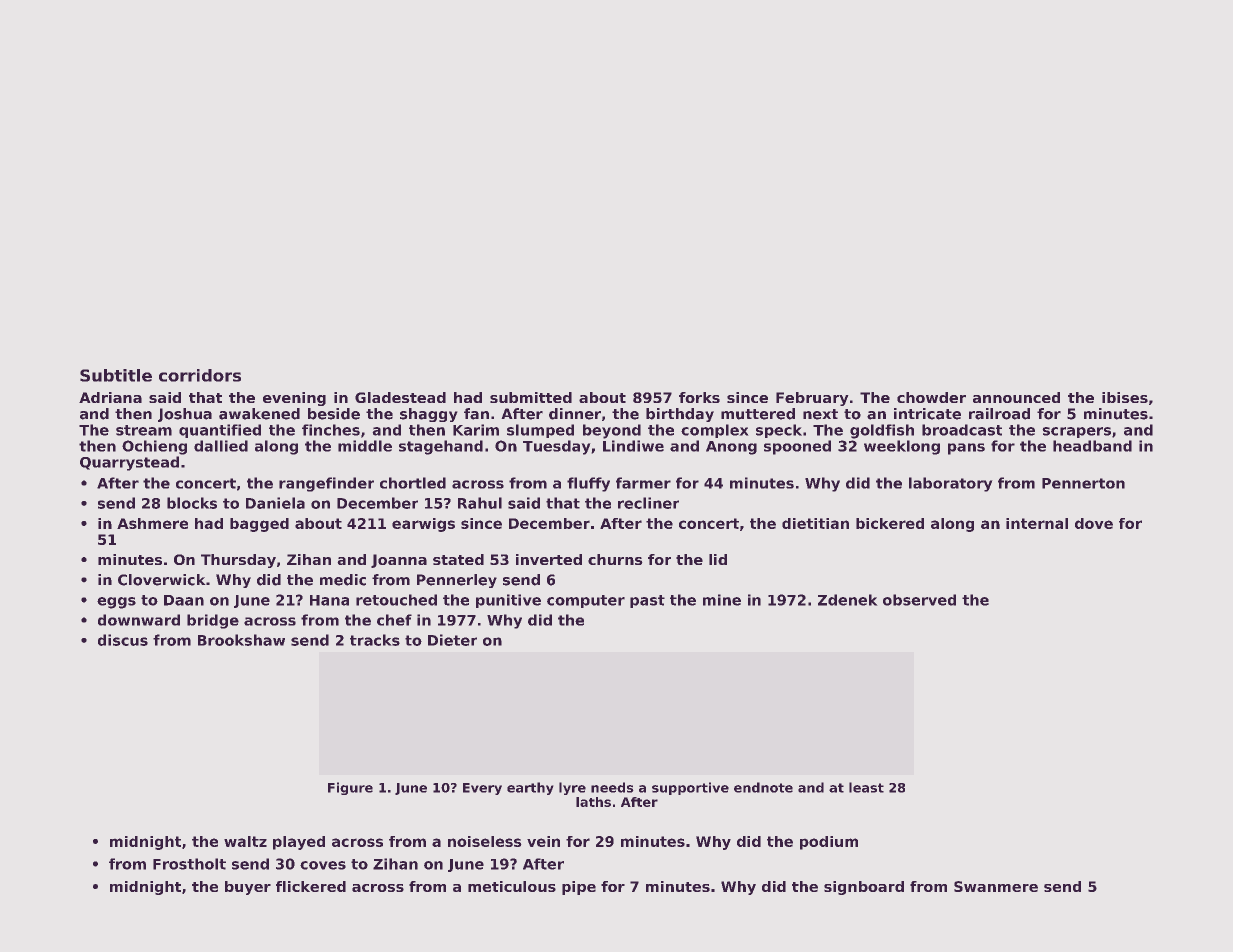 This document has height=952, width=1233. Describe the element at coordinates (248, 888) in the document. I see `buyer` at that location.
